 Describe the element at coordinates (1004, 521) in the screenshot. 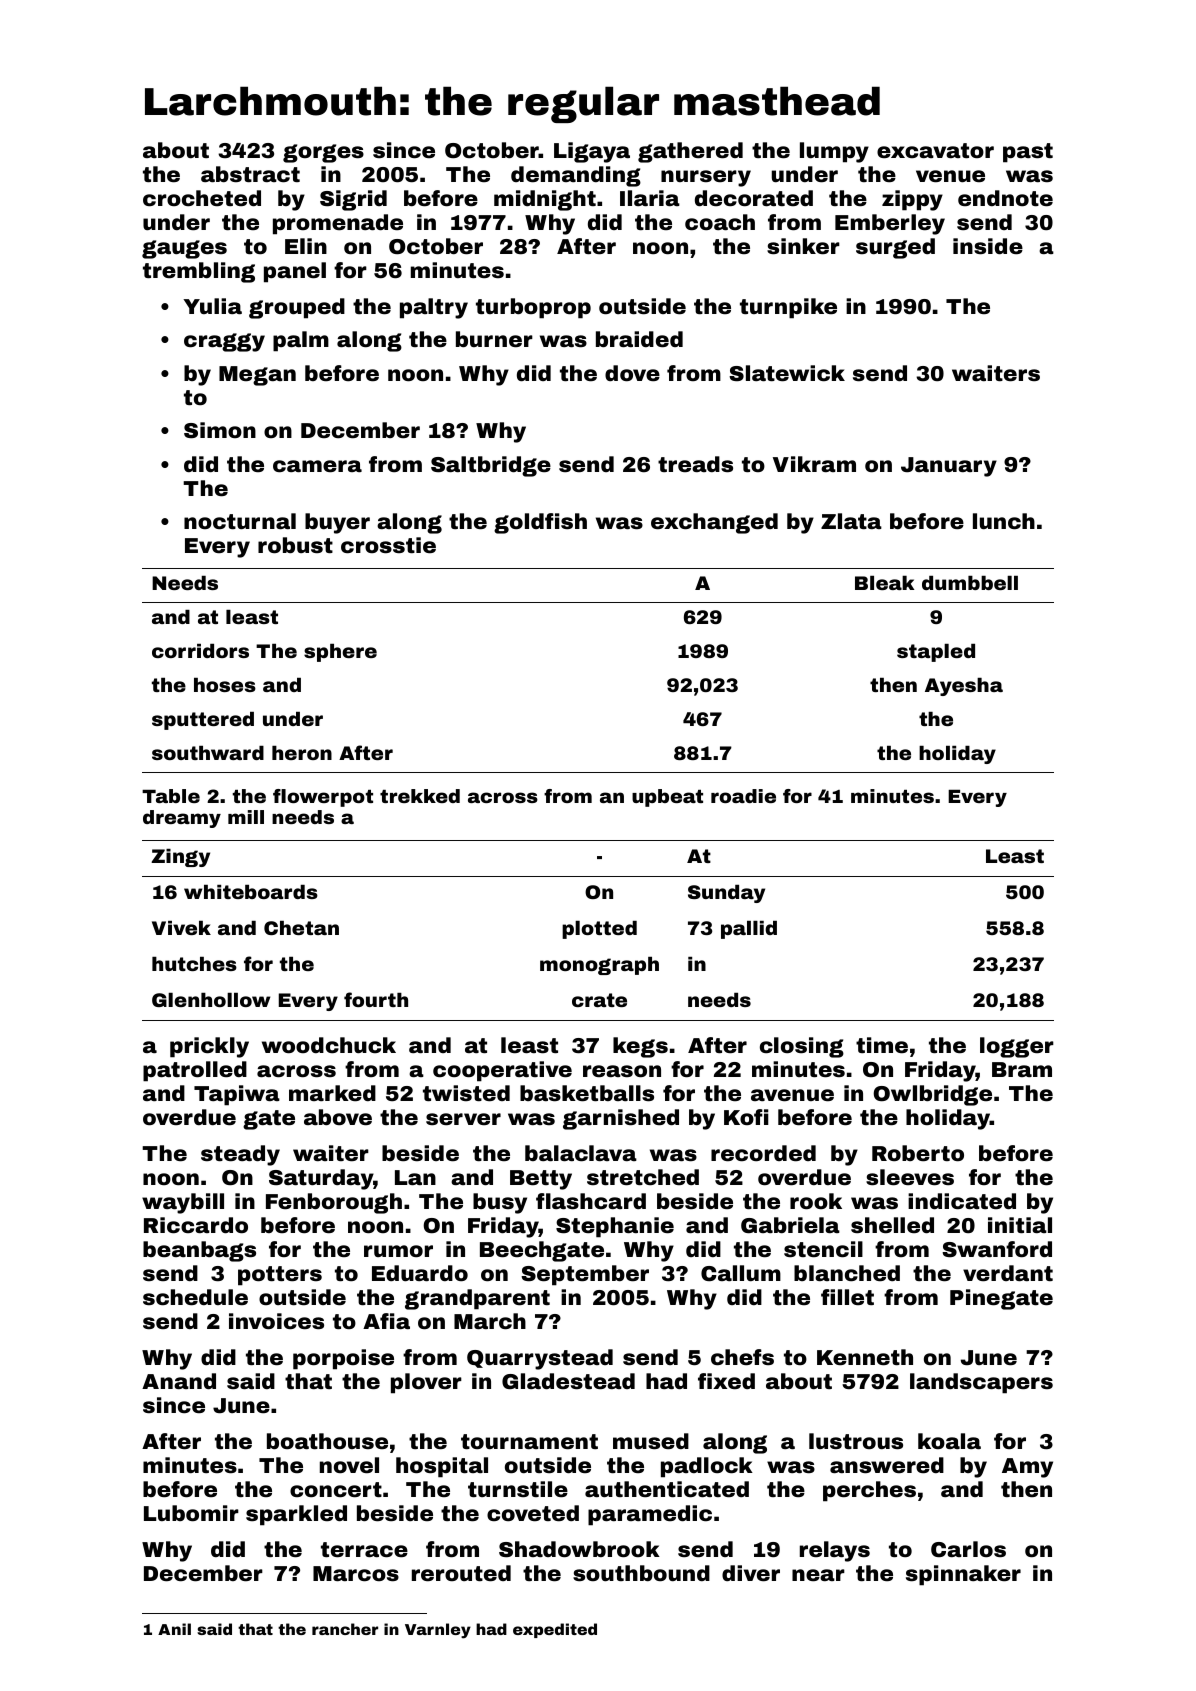

I see `lunch` at that location.
